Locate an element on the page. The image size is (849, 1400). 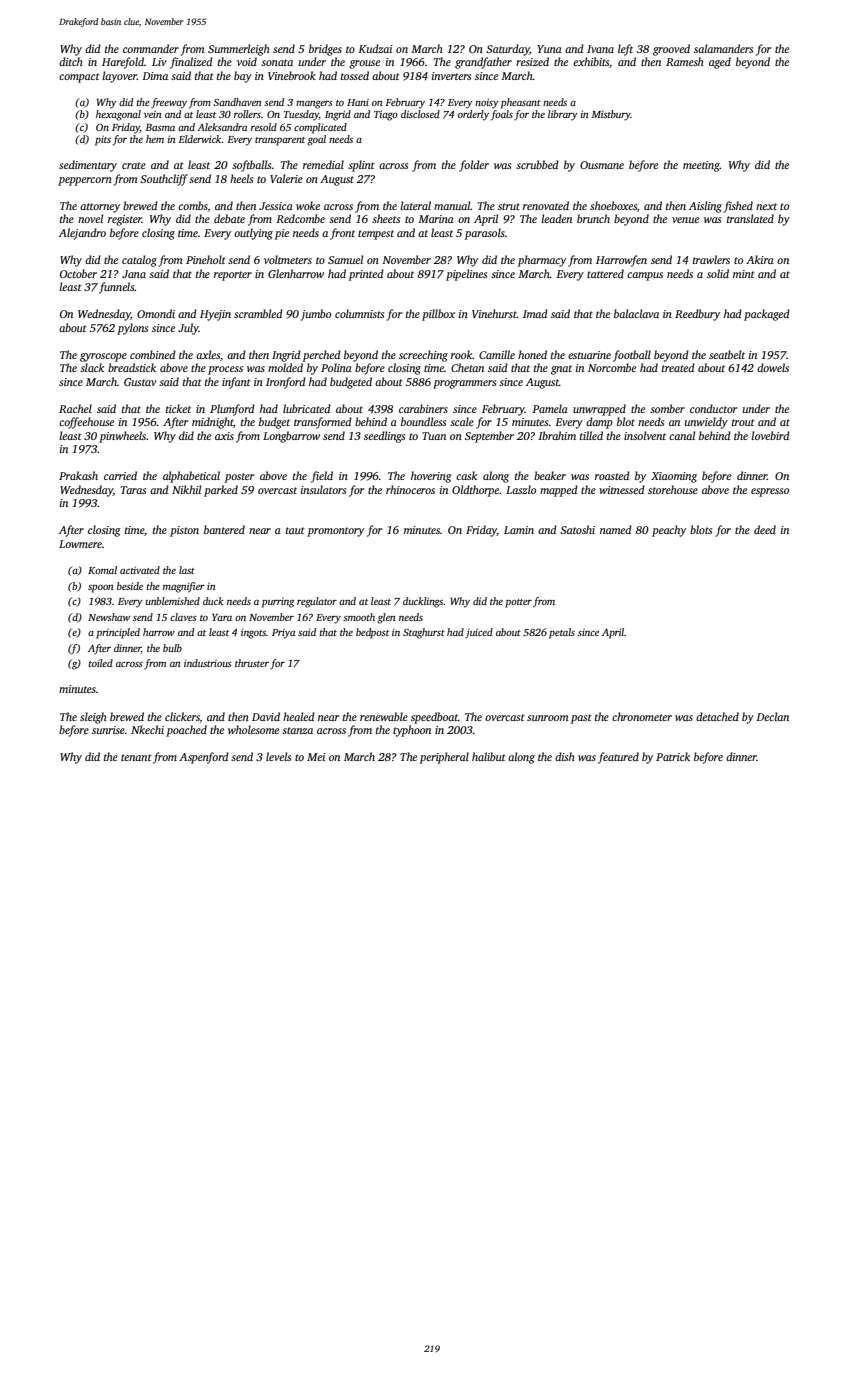
lovebird is located at coordinates (770, 435).
